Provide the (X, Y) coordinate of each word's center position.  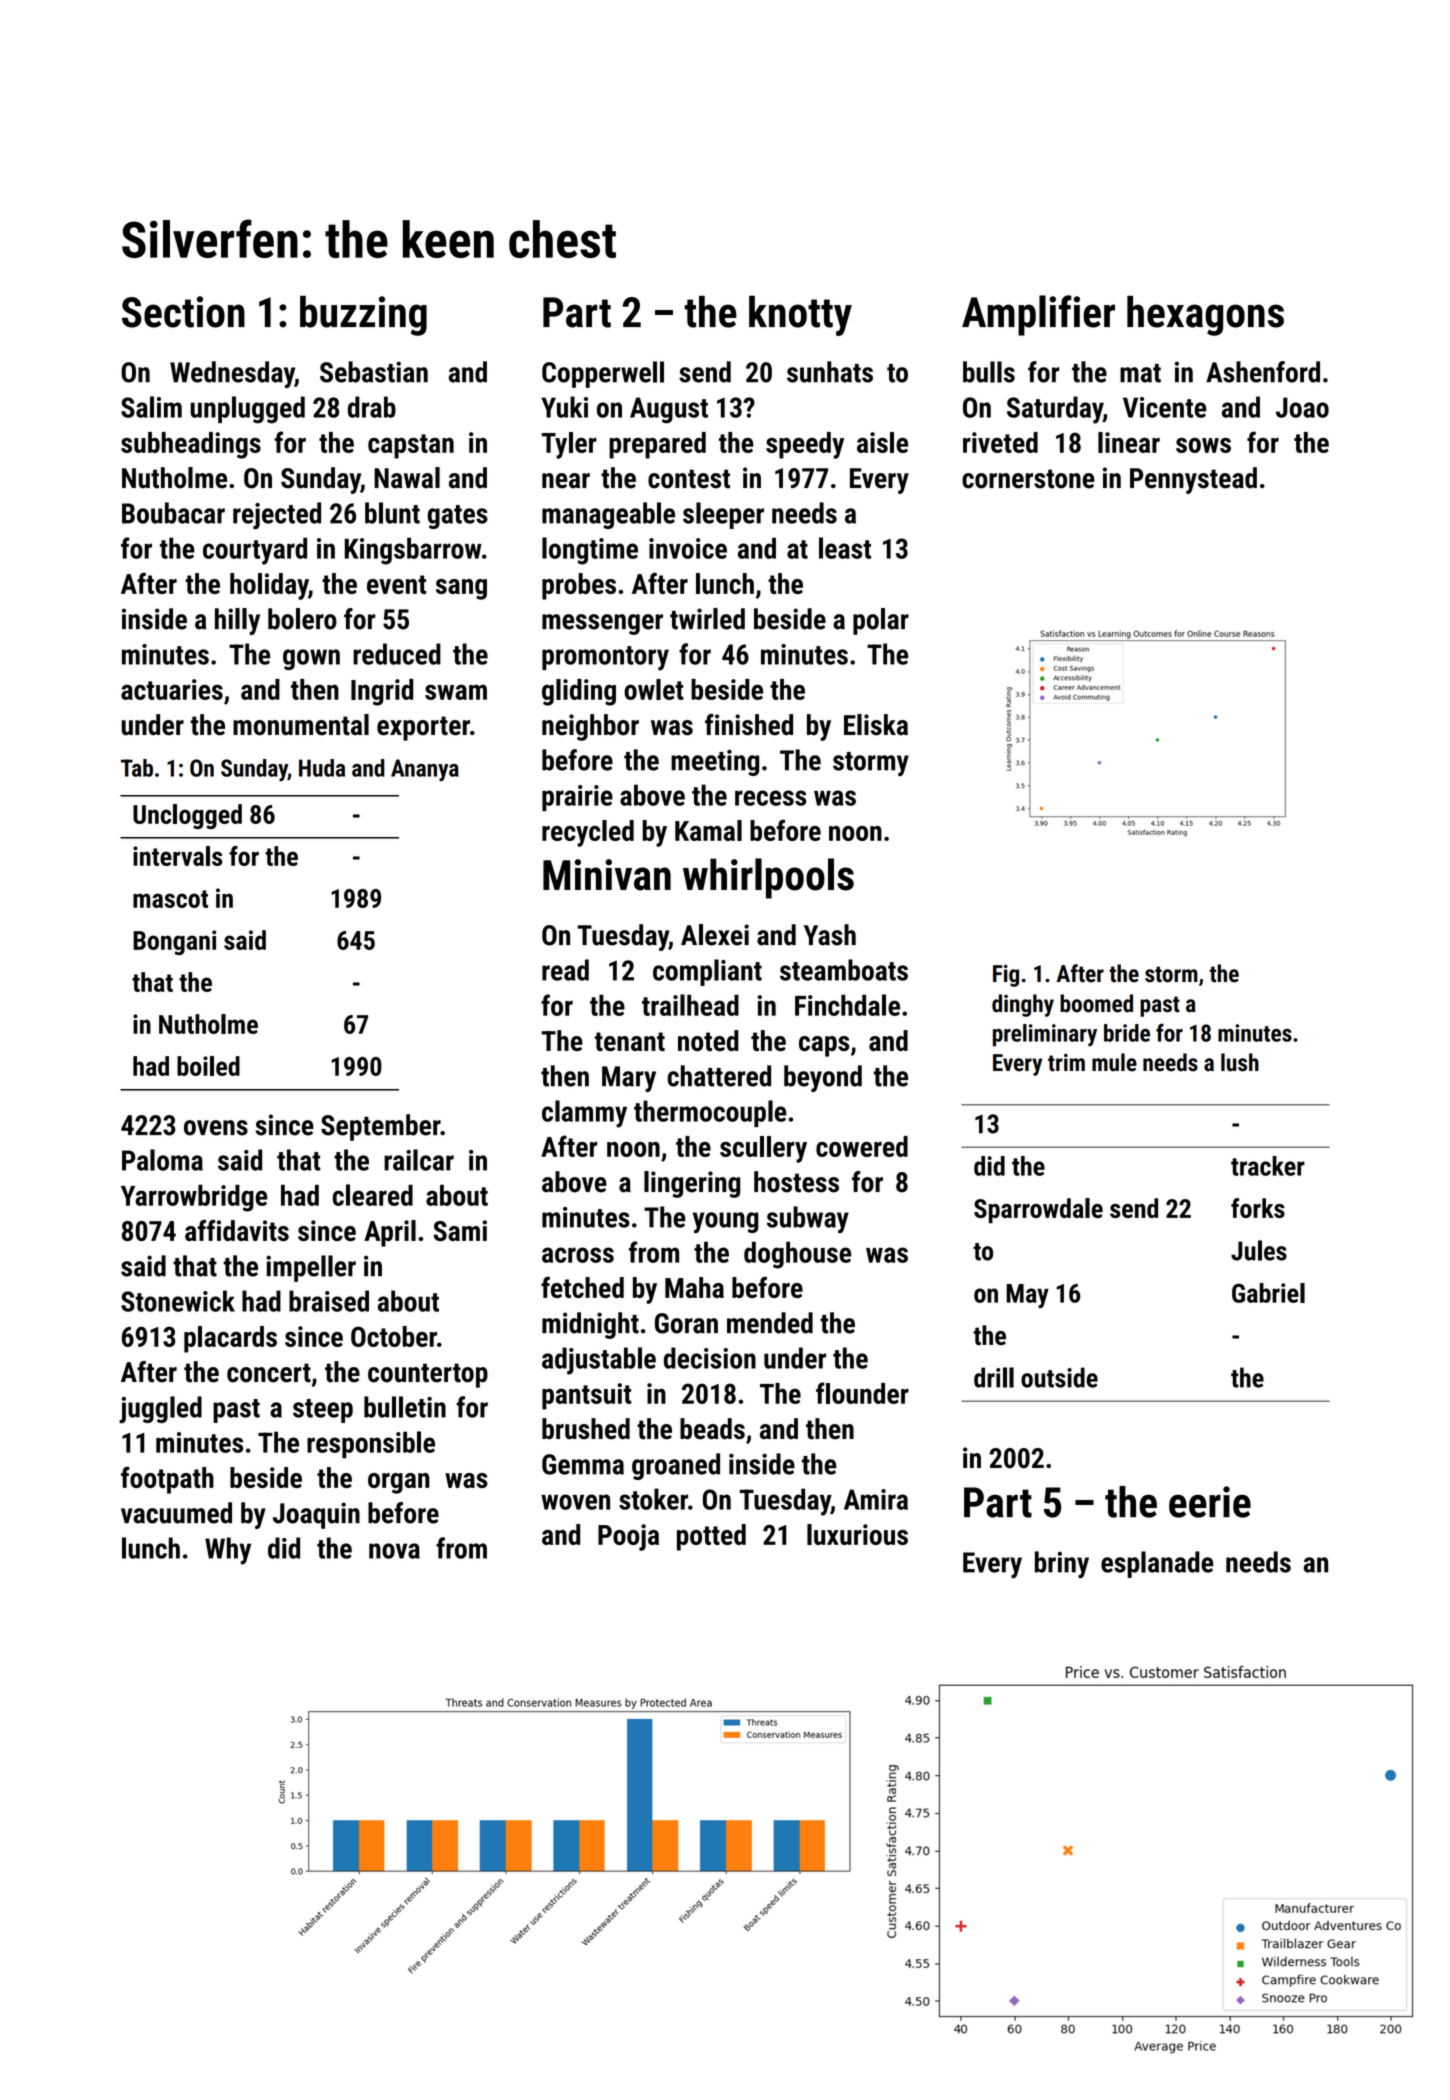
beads (712, 1429)
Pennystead (1193, 480)
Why (228, 1551)
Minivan (607, 875)
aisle (882, 442)
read (565, 970)
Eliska (876, 725)
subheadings (191, 445)
